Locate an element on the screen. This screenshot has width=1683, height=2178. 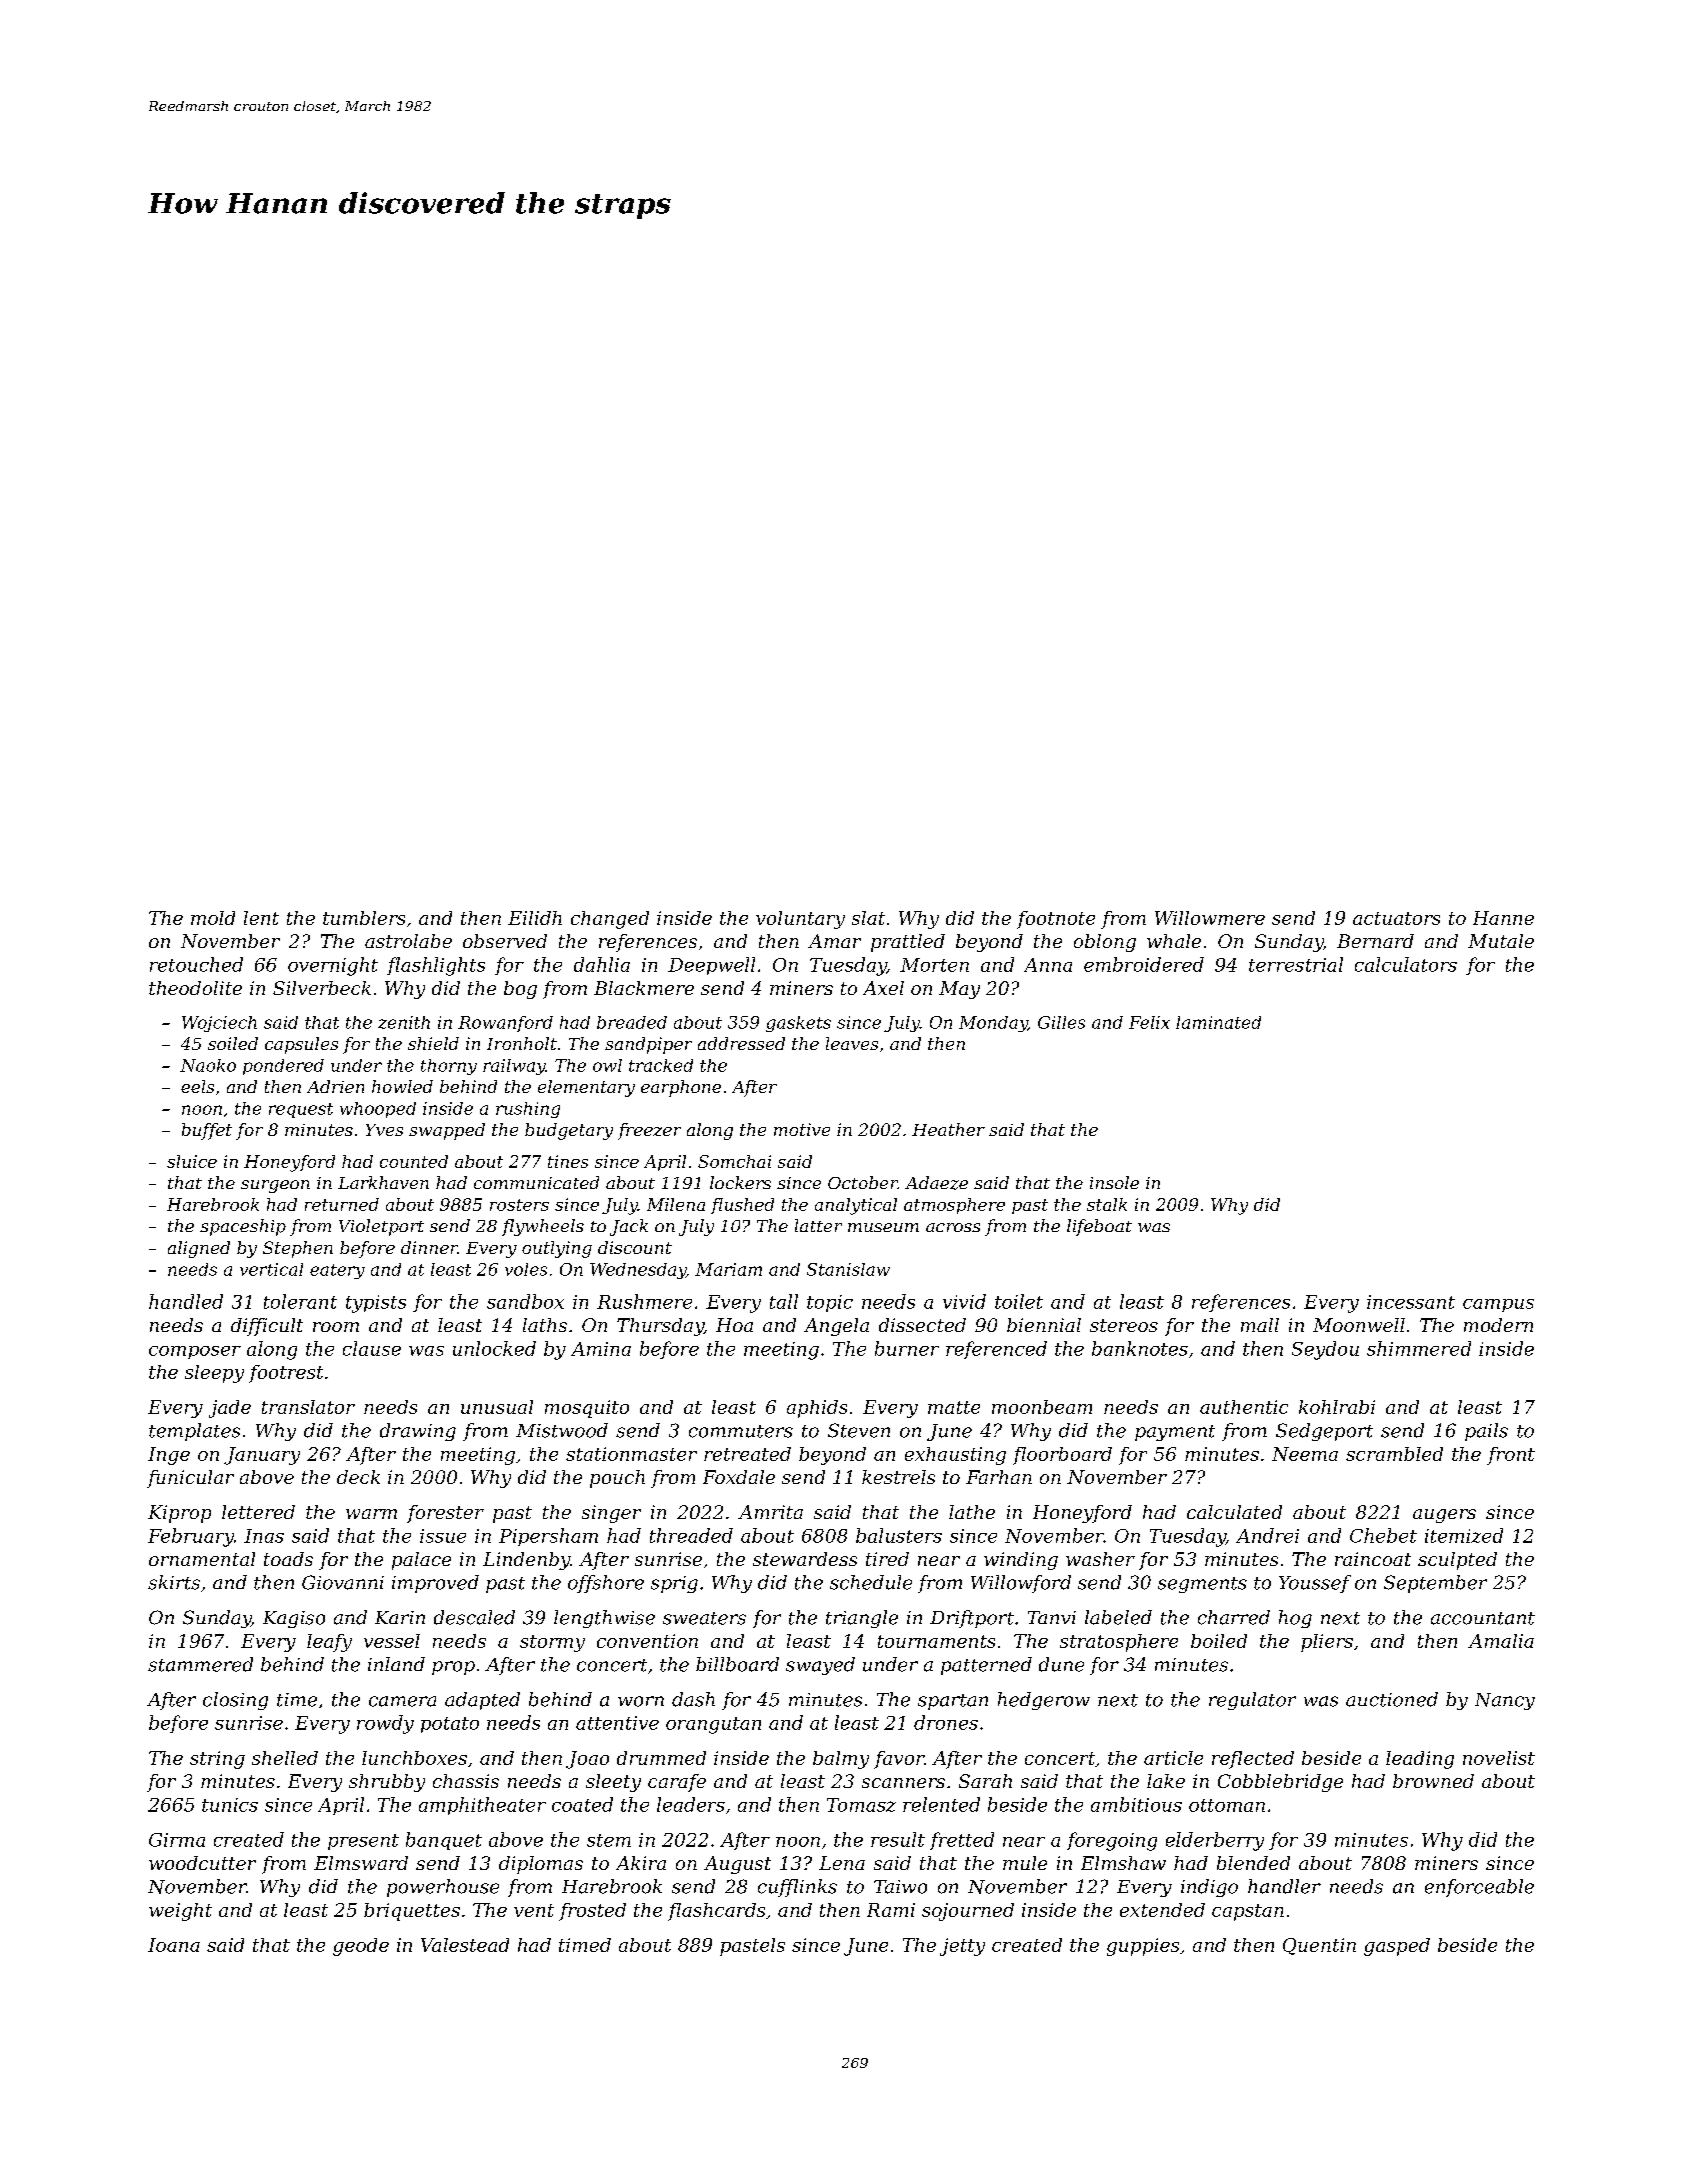
weight is located at coordinates (180, 1912).
